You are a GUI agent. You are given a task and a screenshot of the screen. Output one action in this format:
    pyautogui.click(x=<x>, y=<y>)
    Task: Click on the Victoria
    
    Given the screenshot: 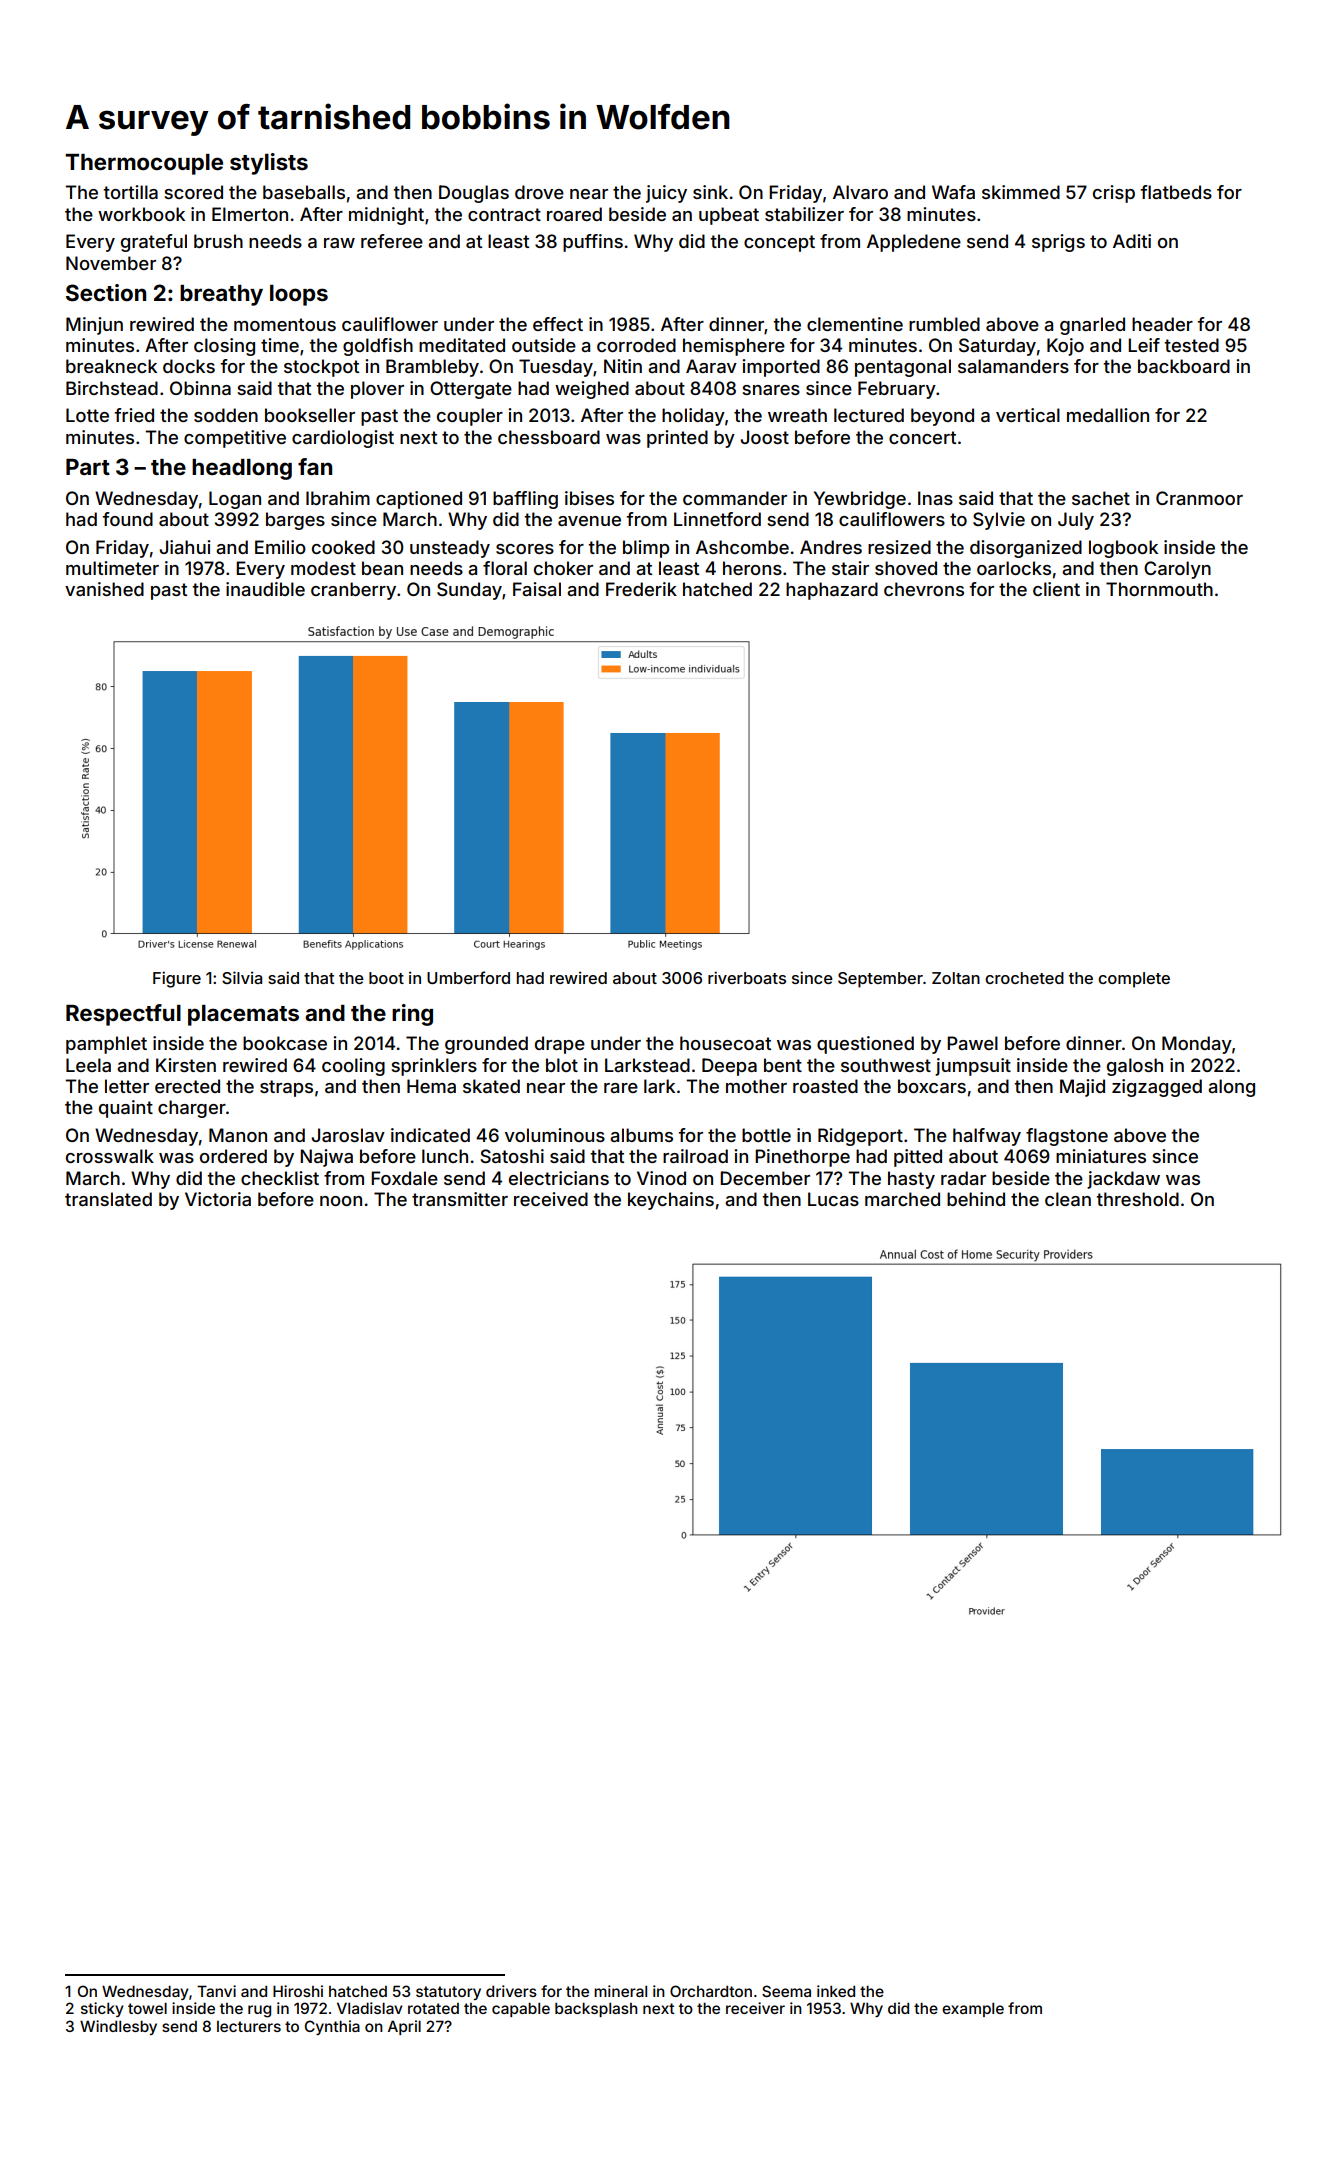 What is the action you would take?
    pyautogui.click(x=218, y=1199)
